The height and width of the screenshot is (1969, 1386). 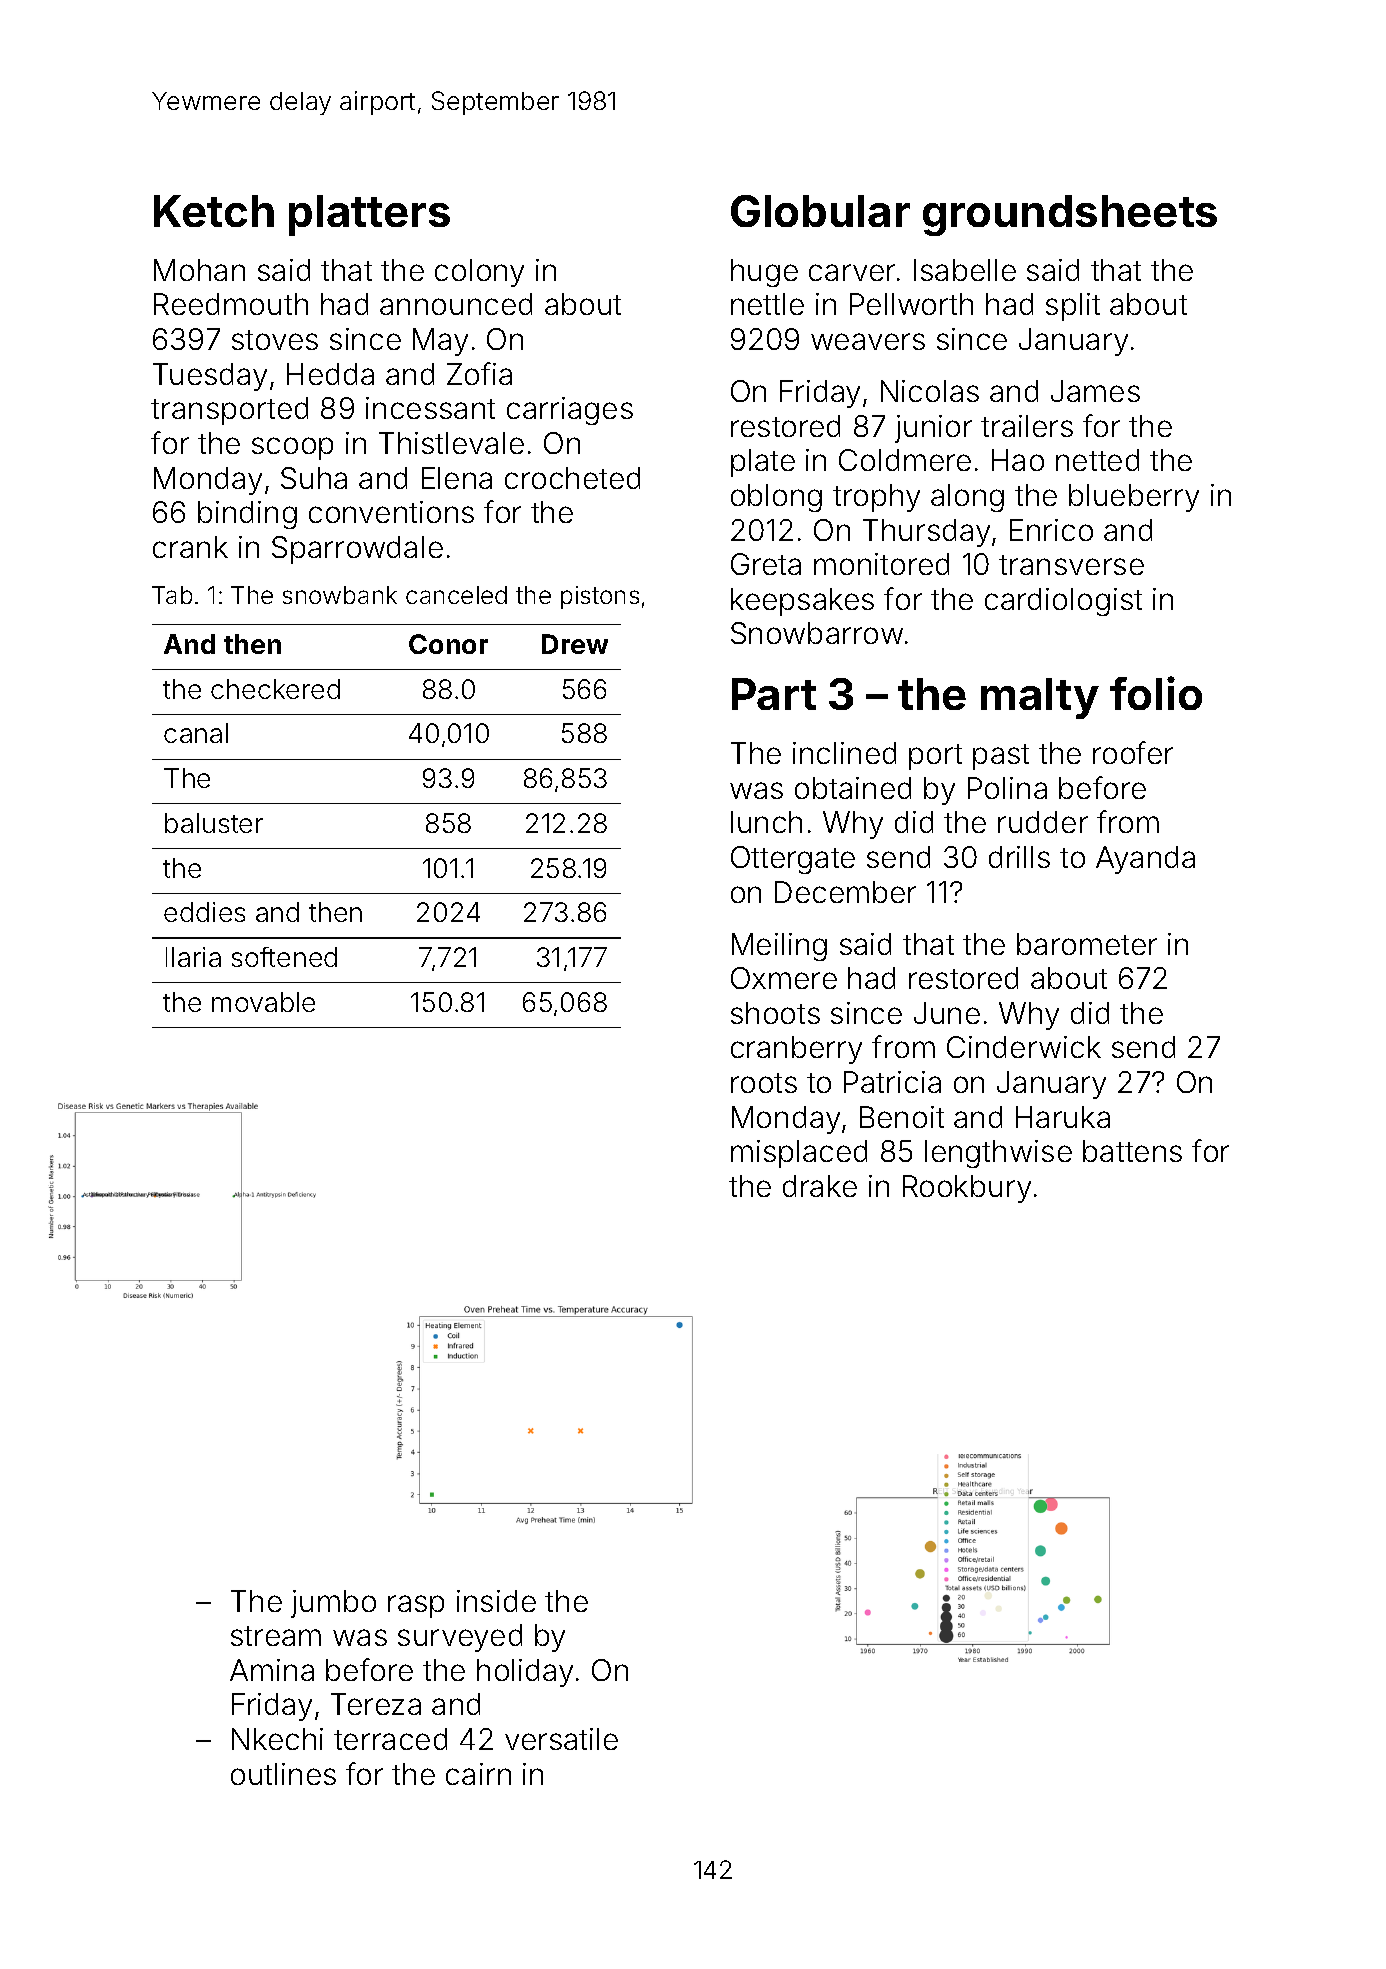 I want to click on outlines, so click(x=283, y=1774).
